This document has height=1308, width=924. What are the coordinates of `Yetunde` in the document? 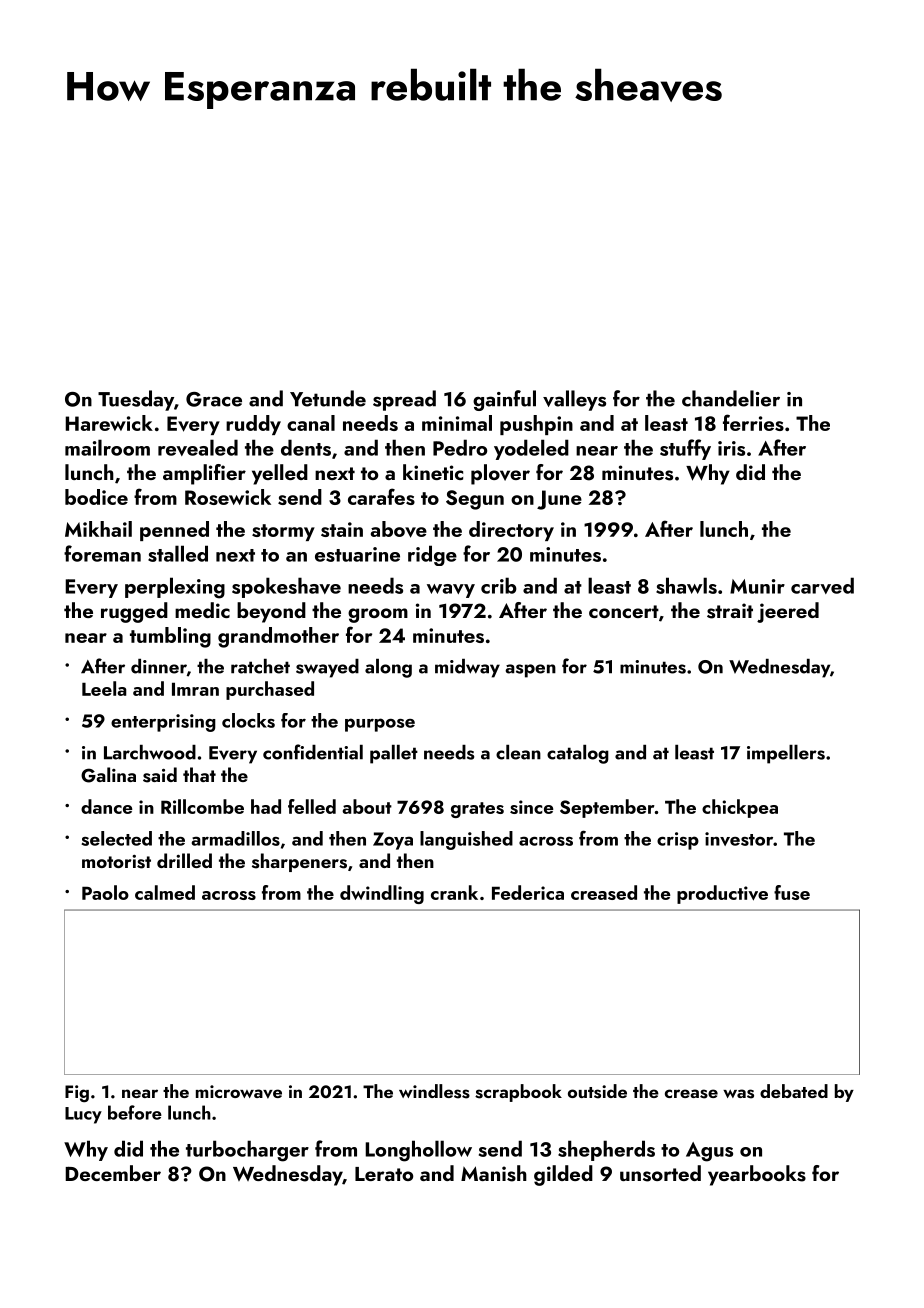 It's located at (328, 398).
